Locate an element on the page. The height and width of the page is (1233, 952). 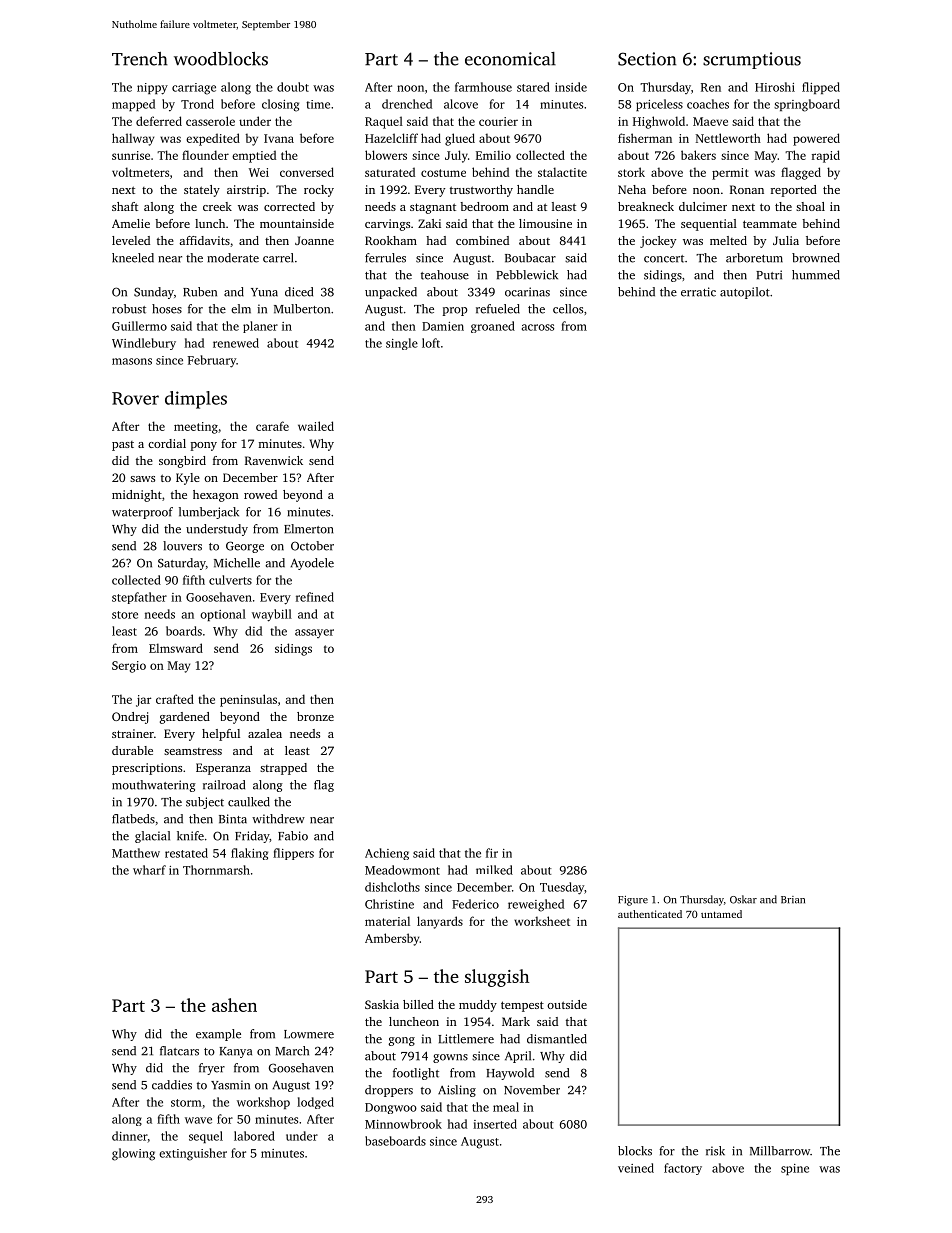
flipped is located at coordinates (821, 88).
